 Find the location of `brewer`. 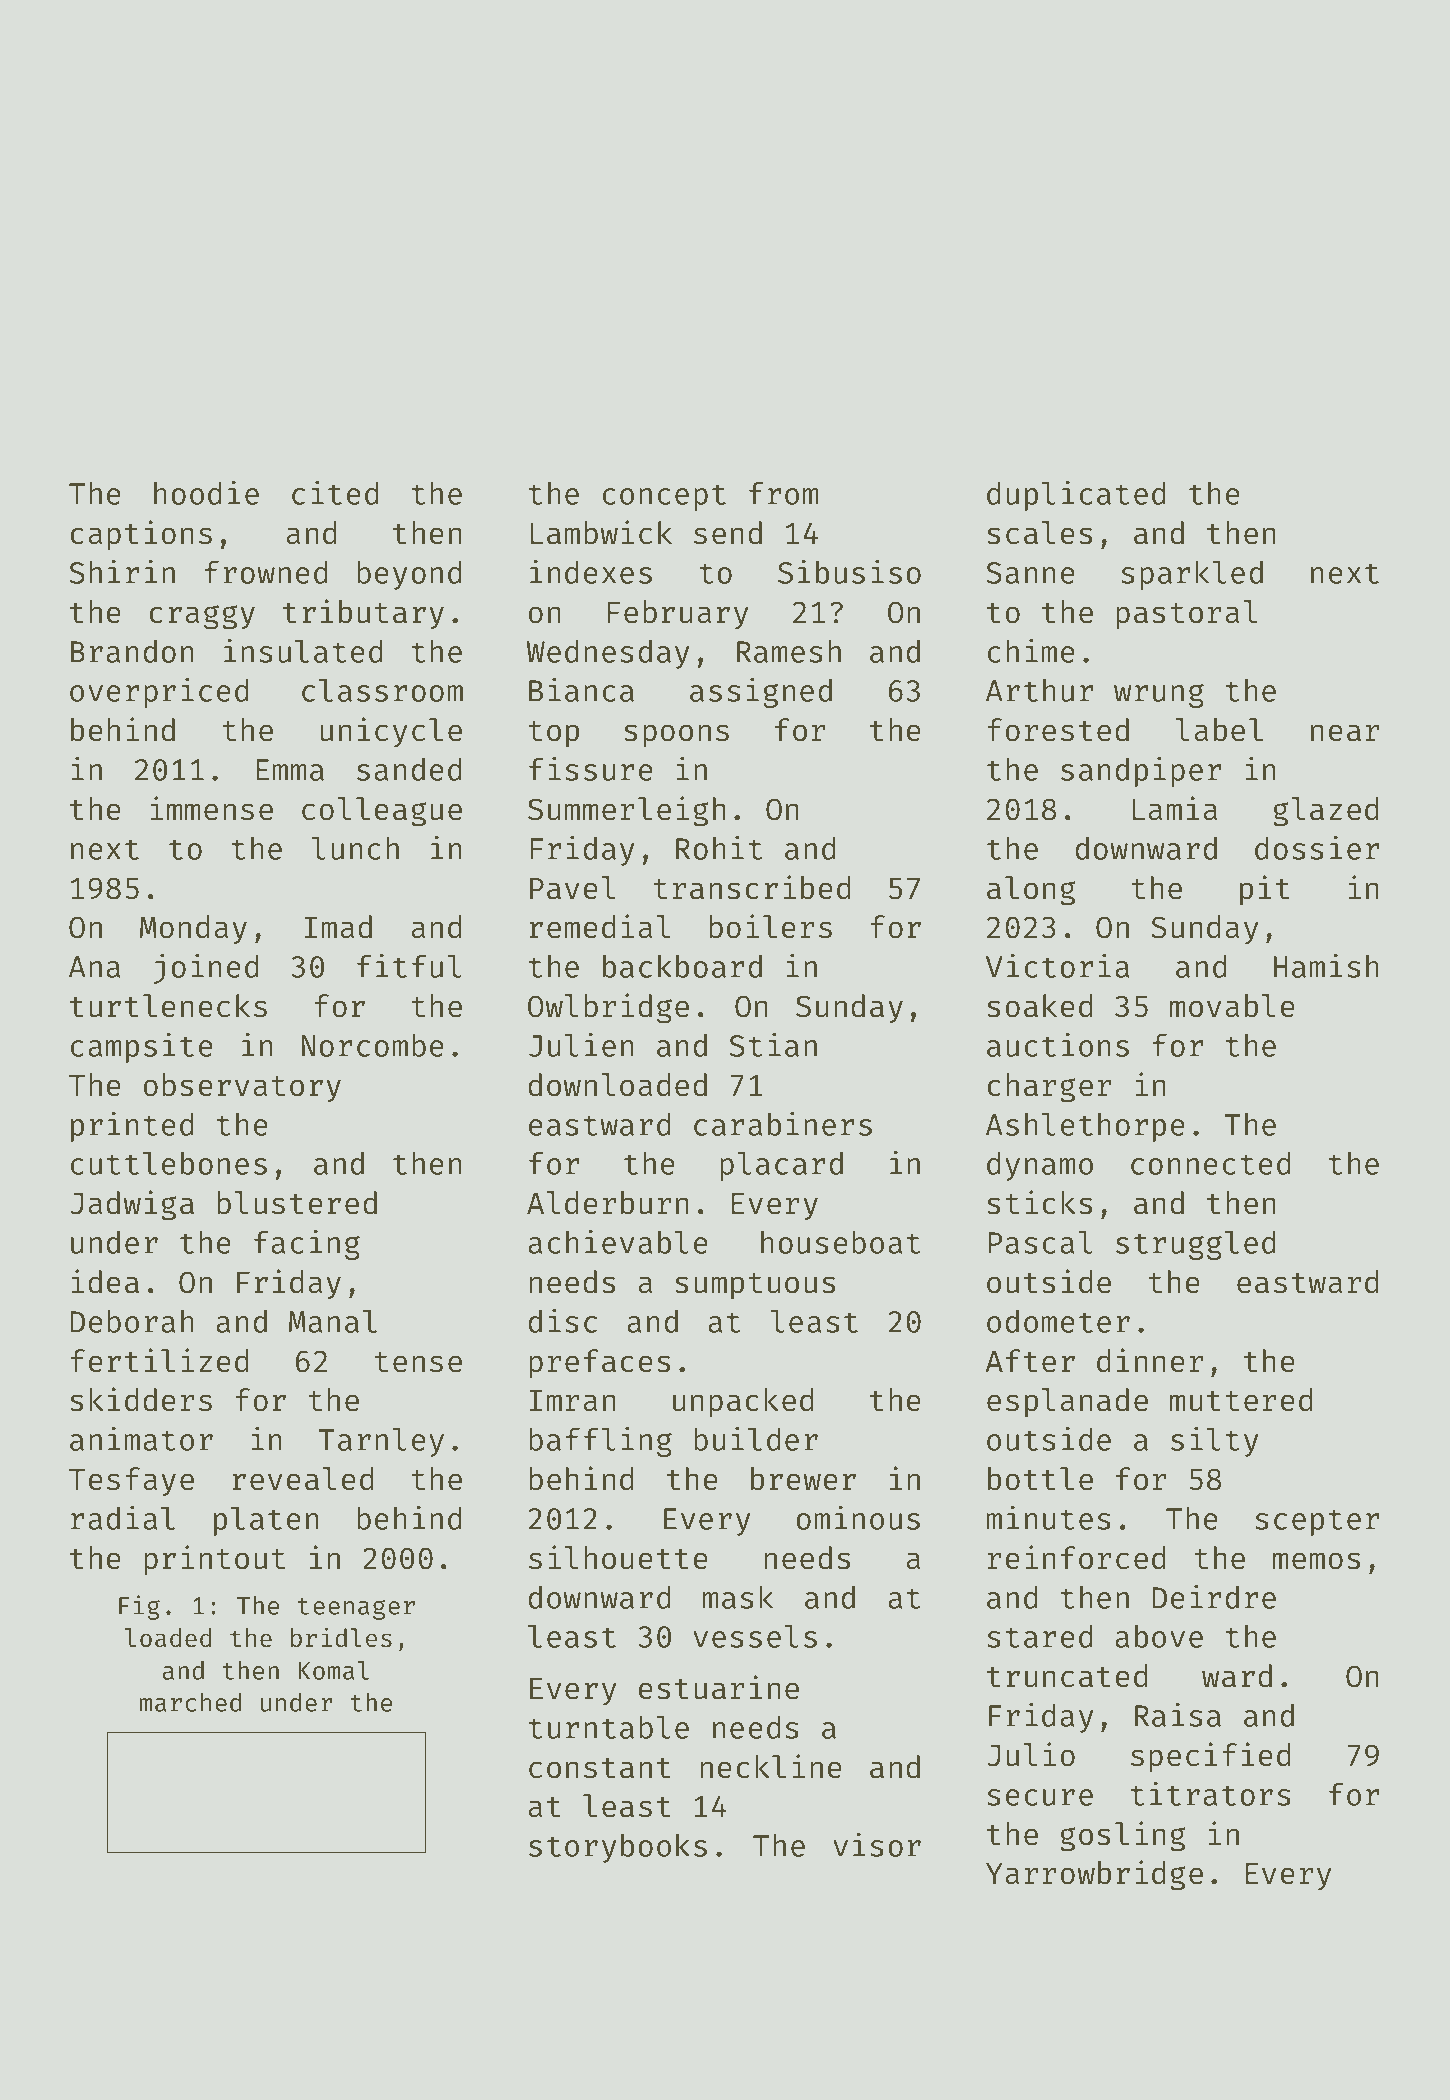

brewer is located at coordinates (803, 1479).
